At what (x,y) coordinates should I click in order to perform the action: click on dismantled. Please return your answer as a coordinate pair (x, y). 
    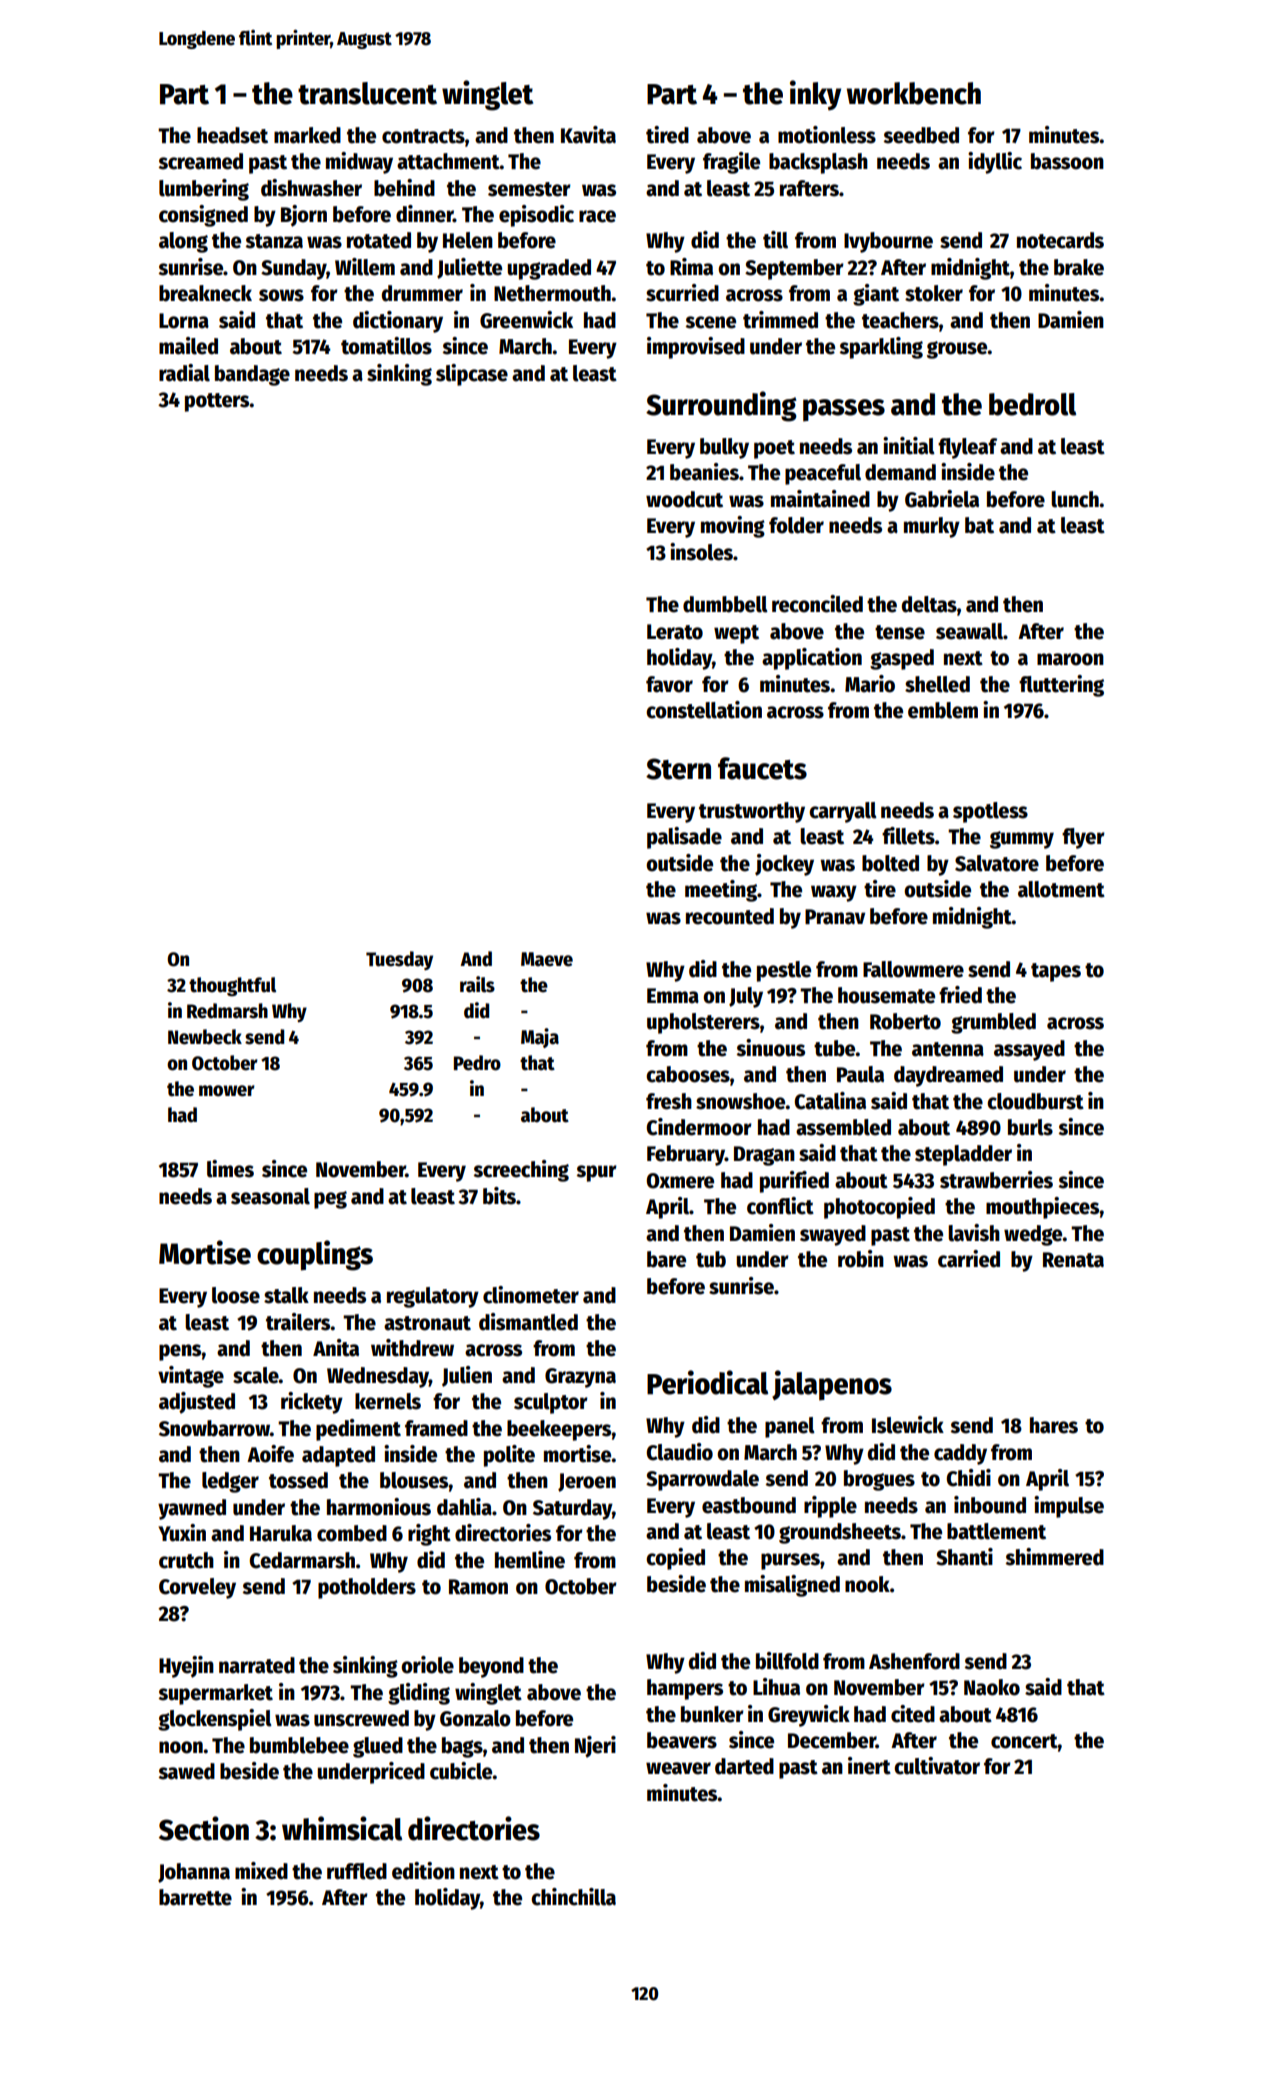
    Looking at the image, I should click on (528, 1322).
